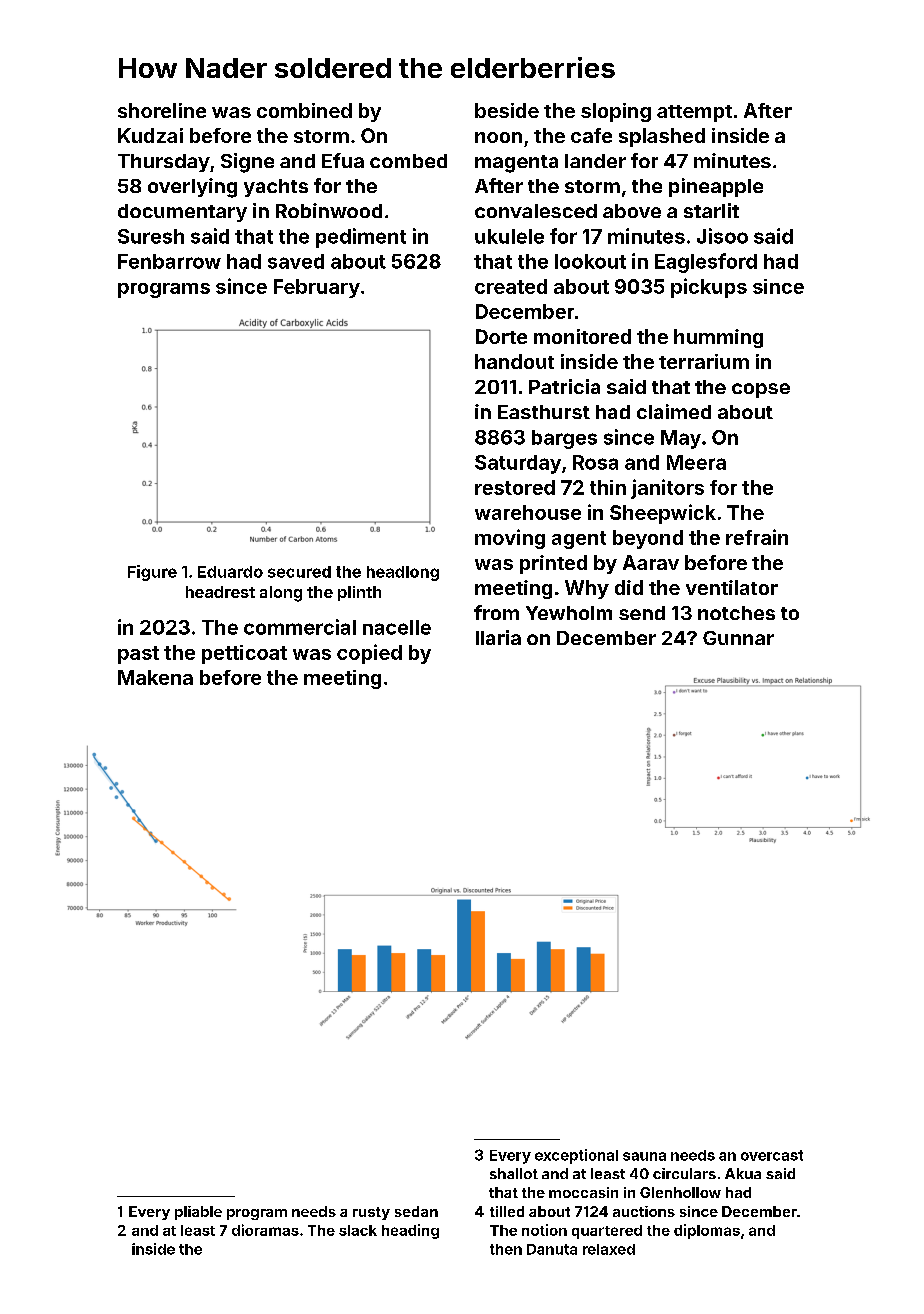 This document has height=1314, width=924. Describe the element at coordinates (644, 1156) in the document. I see `sauna` at that location.
